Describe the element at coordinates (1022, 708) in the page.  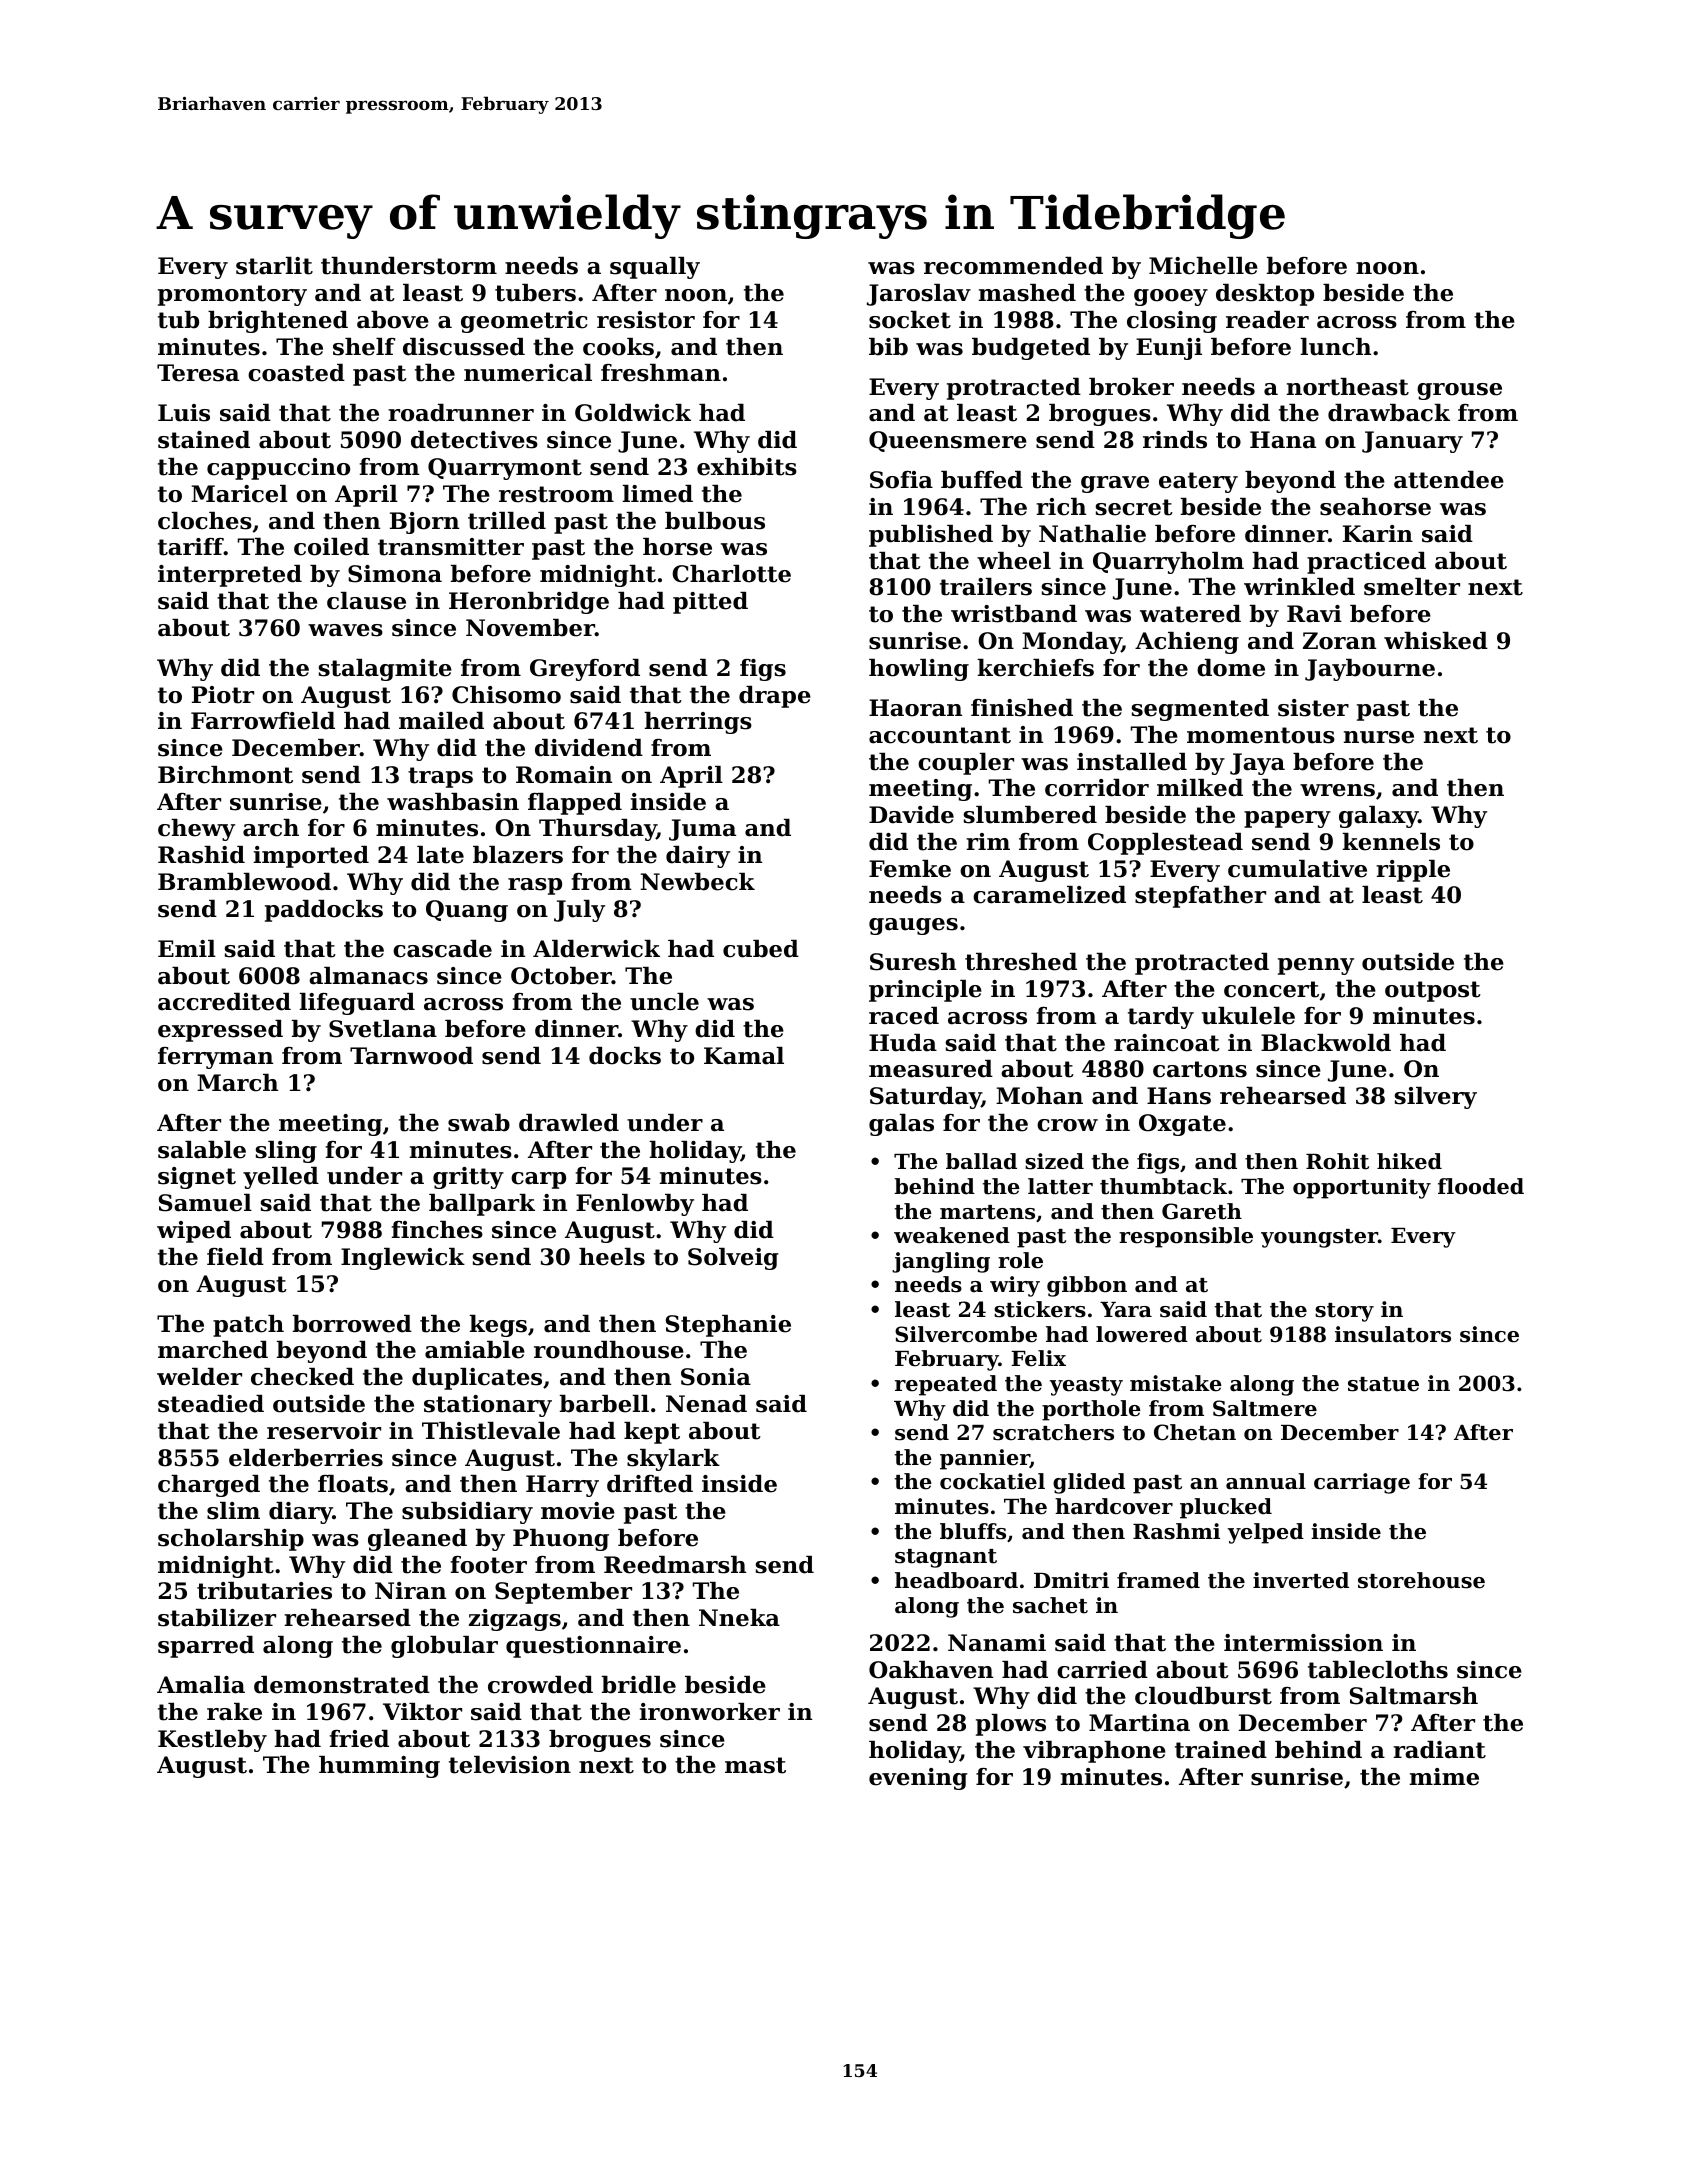
I see `finished` at that location.
